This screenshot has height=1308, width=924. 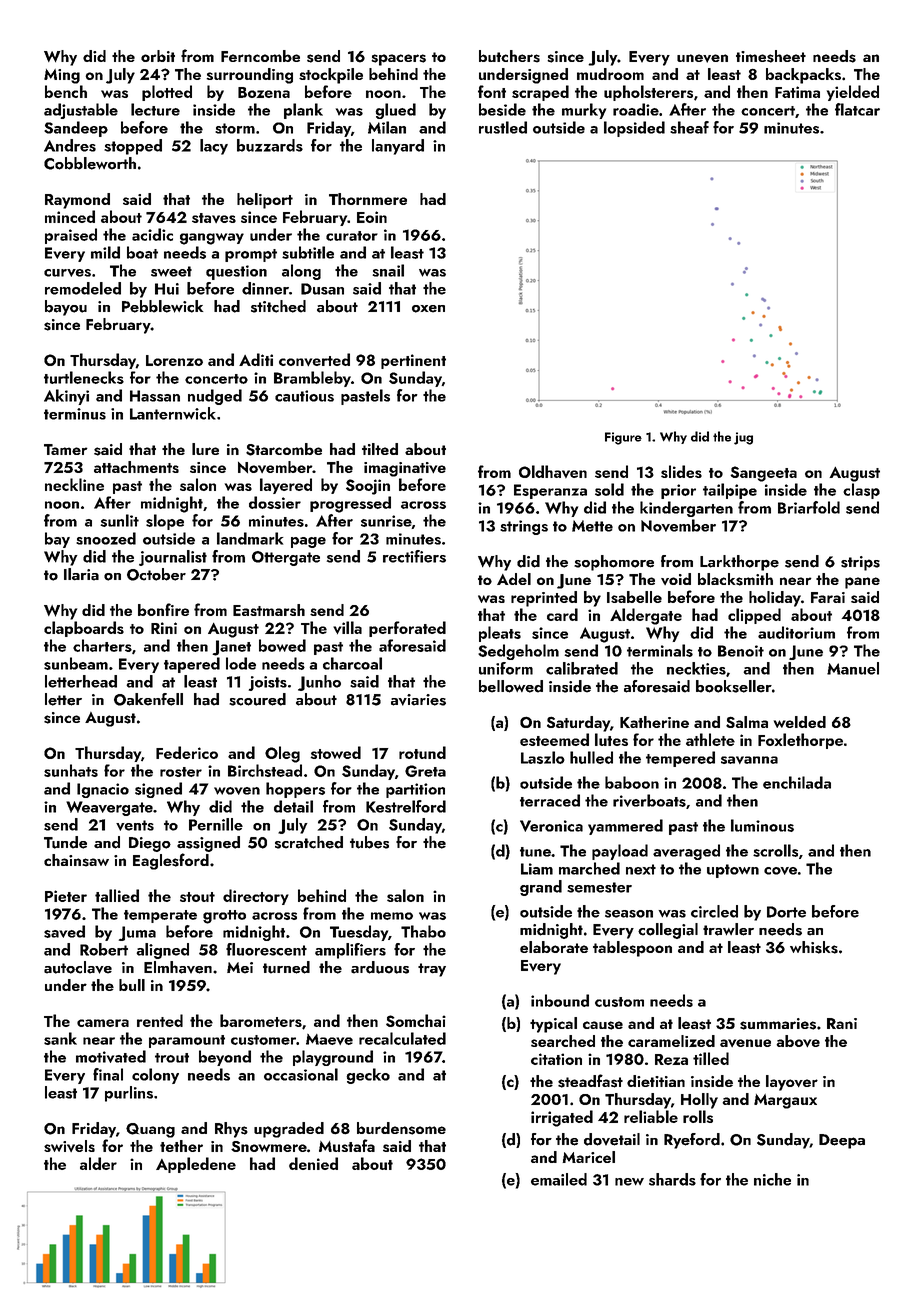 What do you see at coordinates (702, 58) in the screenshot?
I see `uneven` at bounding box center [702, 58].
